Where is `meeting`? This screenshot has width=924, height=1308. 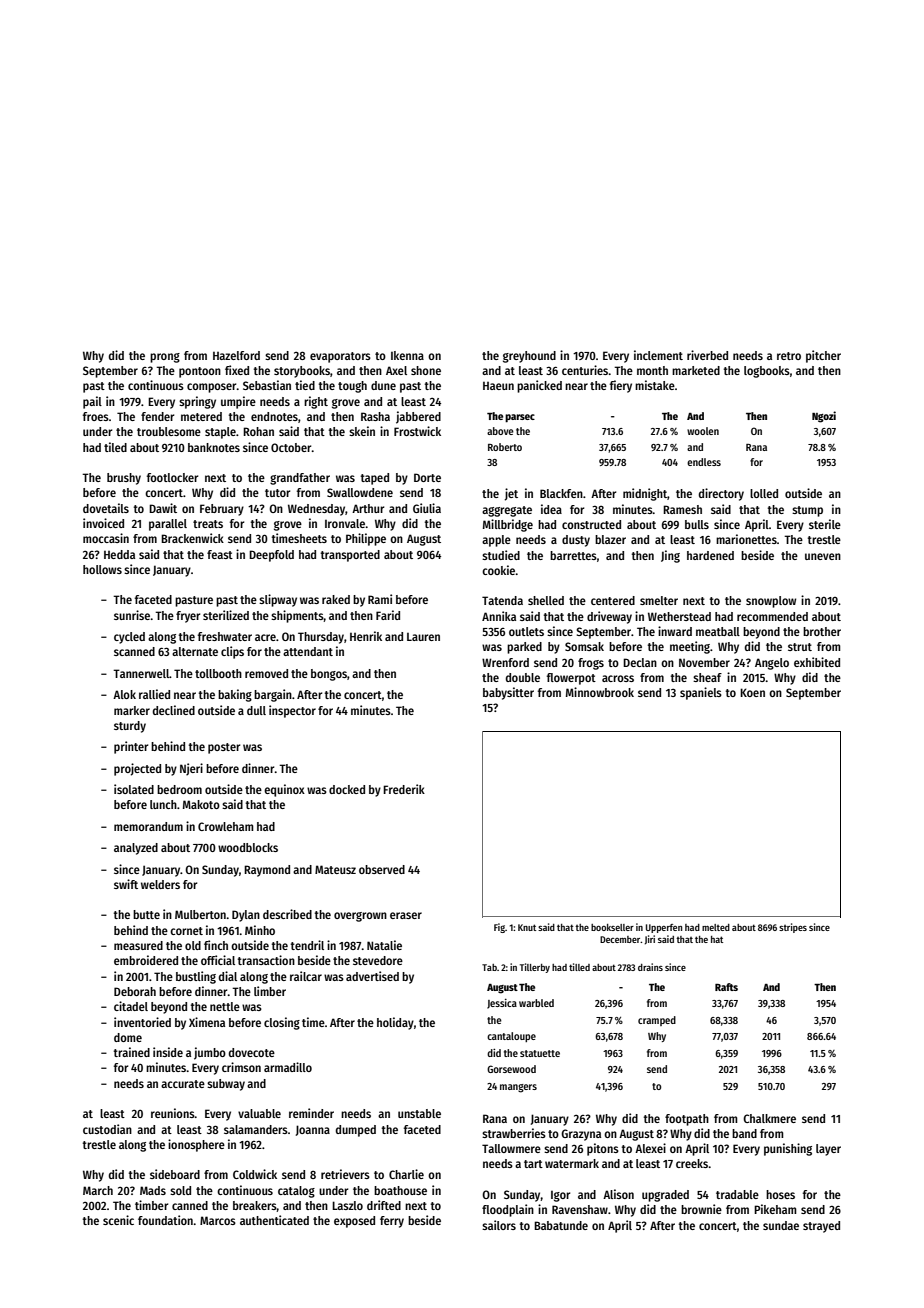
meeting is located at coordinates (690, 647).
